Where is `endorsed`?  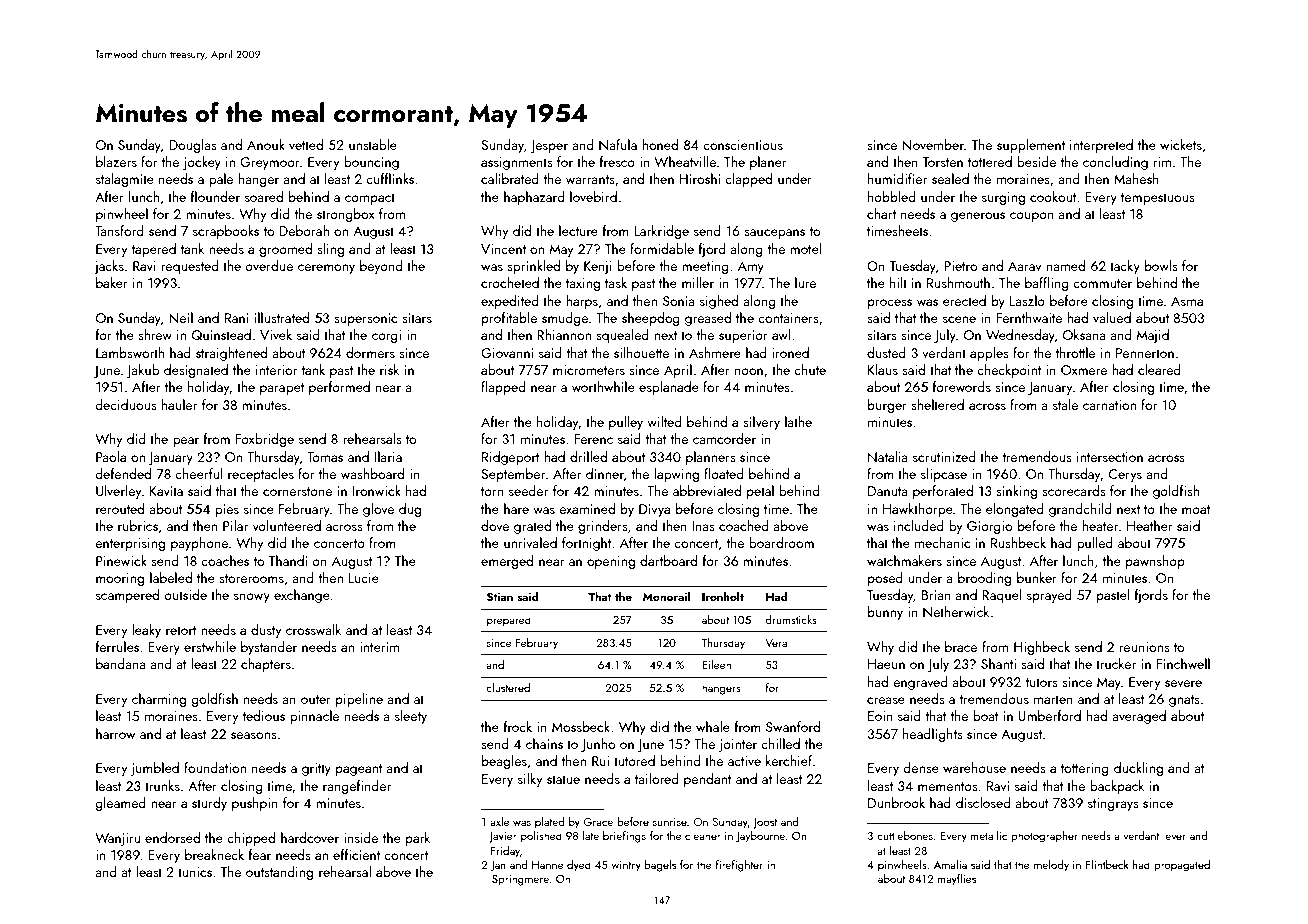
endorsed is located at coordinates (172, 837).
